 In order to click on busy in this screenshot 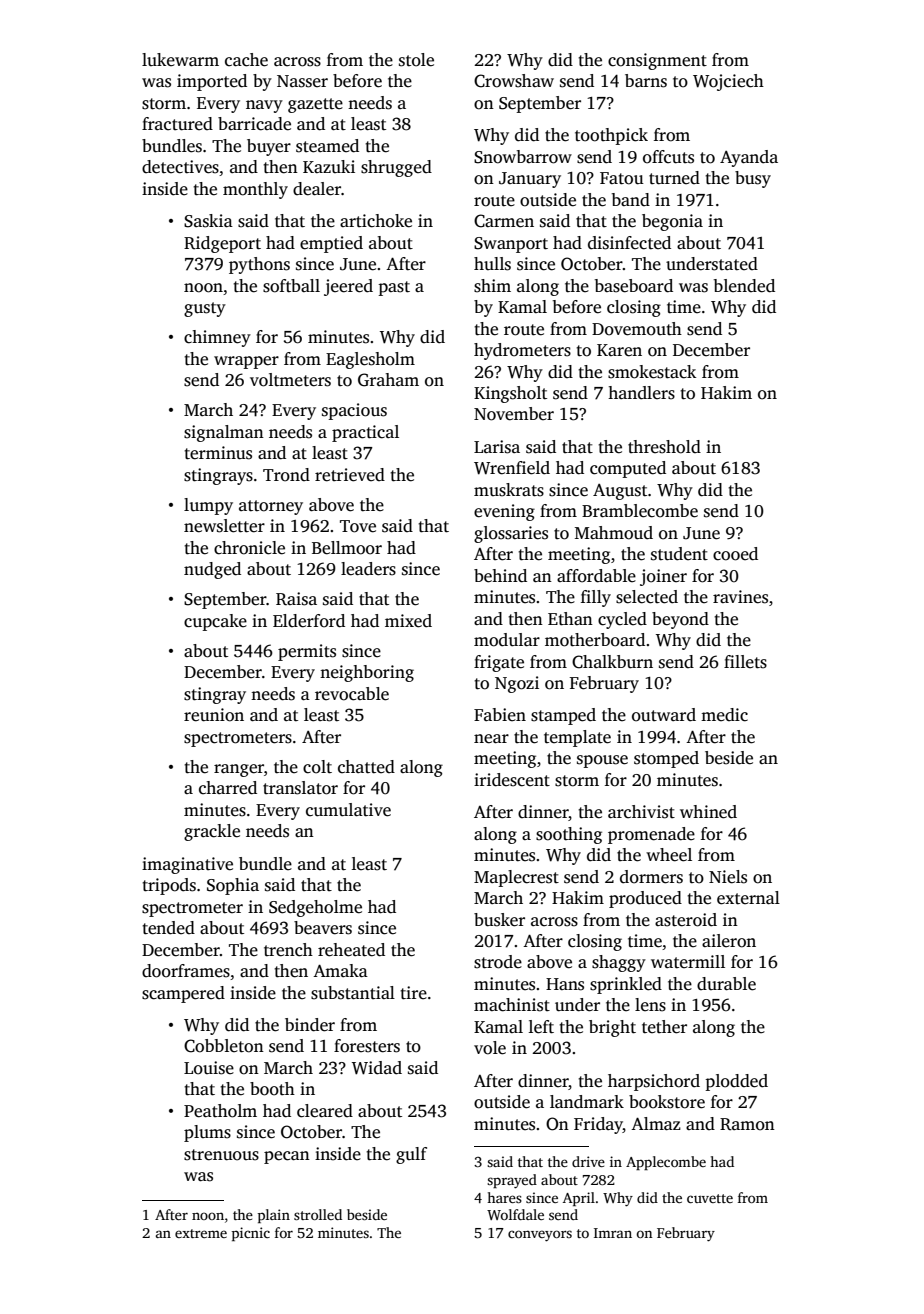, I will do `click(753, 179)`.
